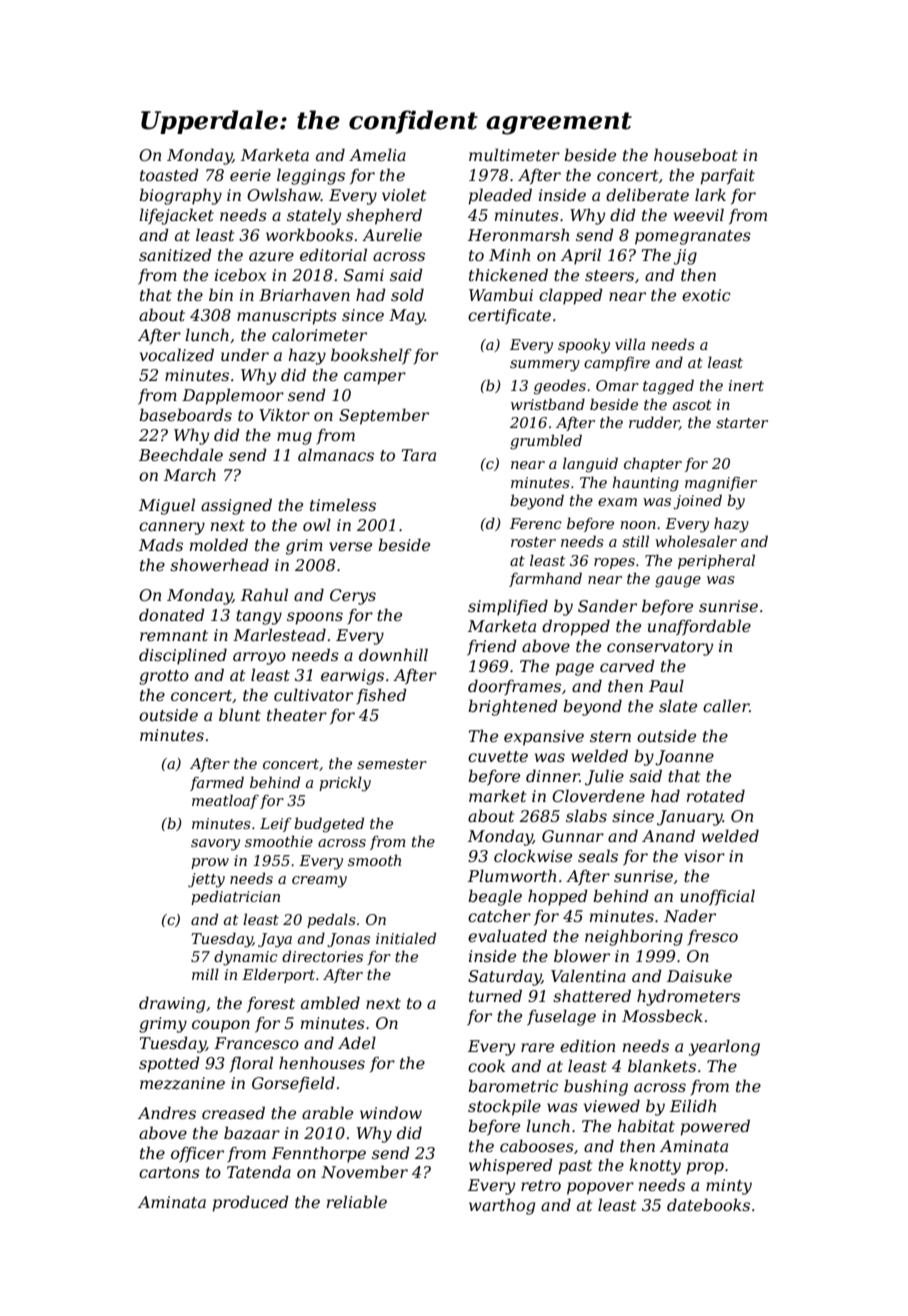 Image resolution: width=908 pixels, height=1316 pixels. Describe the element at coordinates (313, 694) in the screenshot. I see `cultivator` at that location.
